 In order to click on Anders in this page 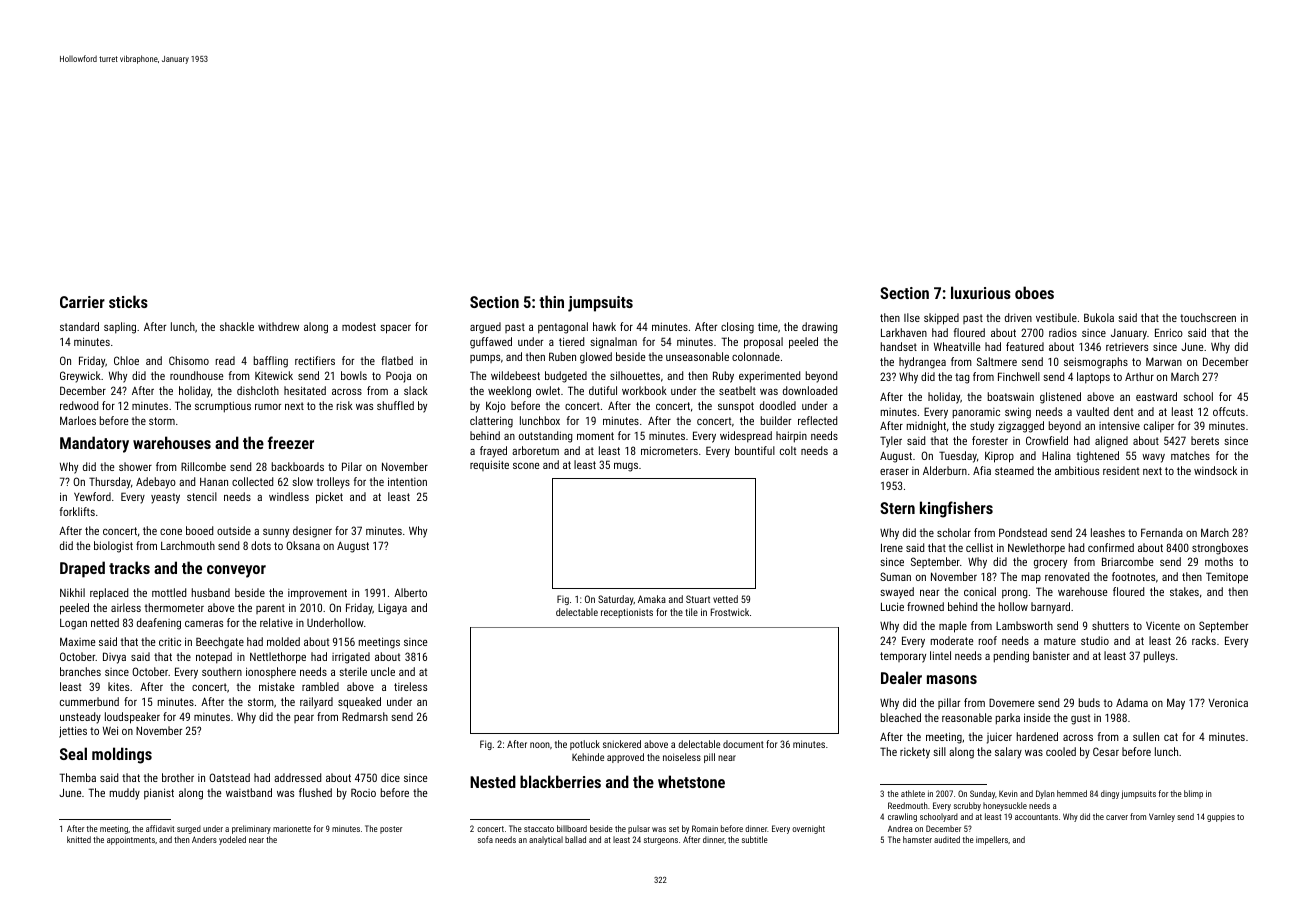, I will do `click(204, 839)`.
